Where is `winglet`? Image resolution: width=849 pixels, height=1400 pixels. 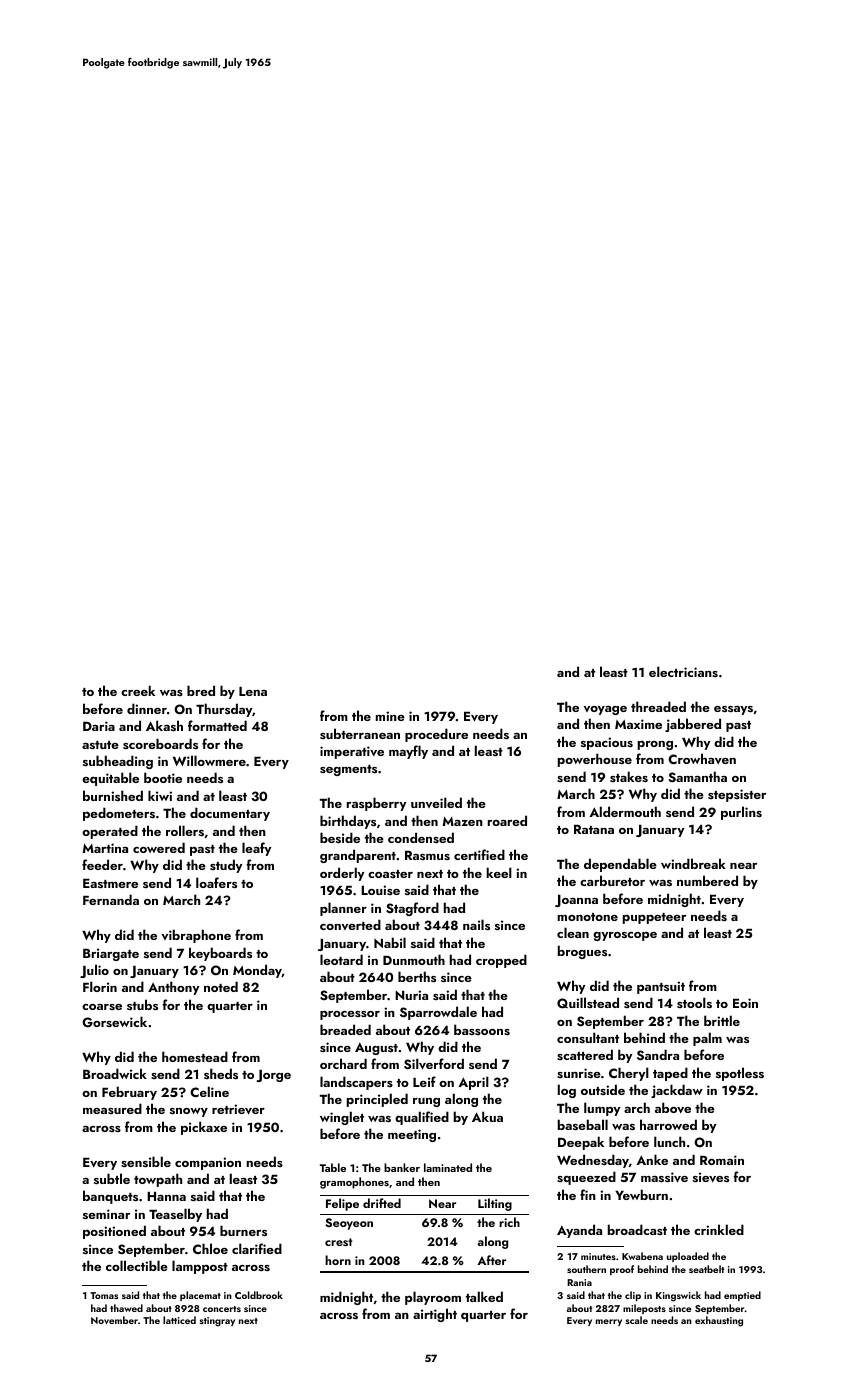
winglet is located at coordinates (342, 1118).
